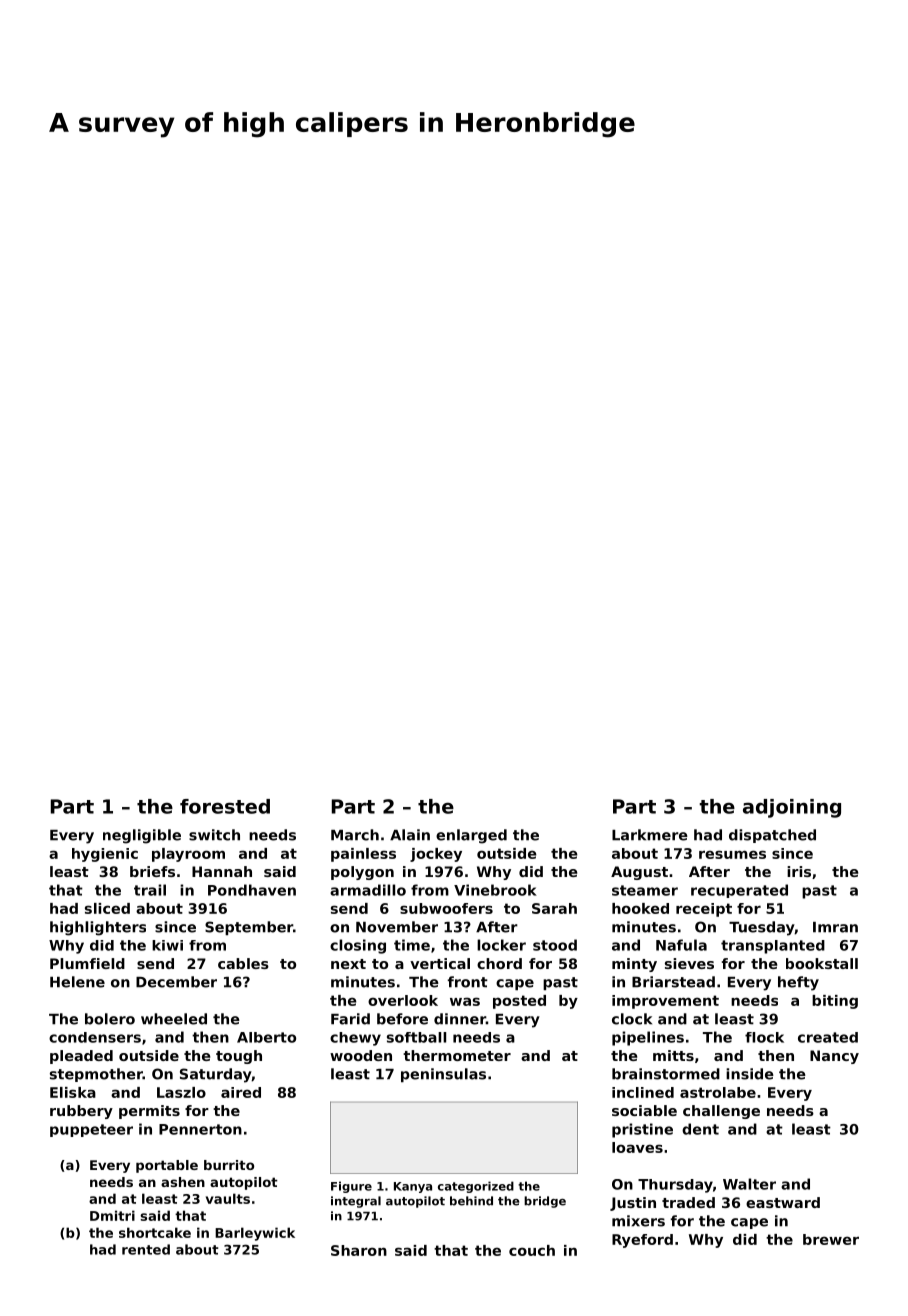 The height and width of the screenshot is (1316, 908). Describe the element at coordinates (772, 836) in the screenshot. I see `dispatched` at that location.
